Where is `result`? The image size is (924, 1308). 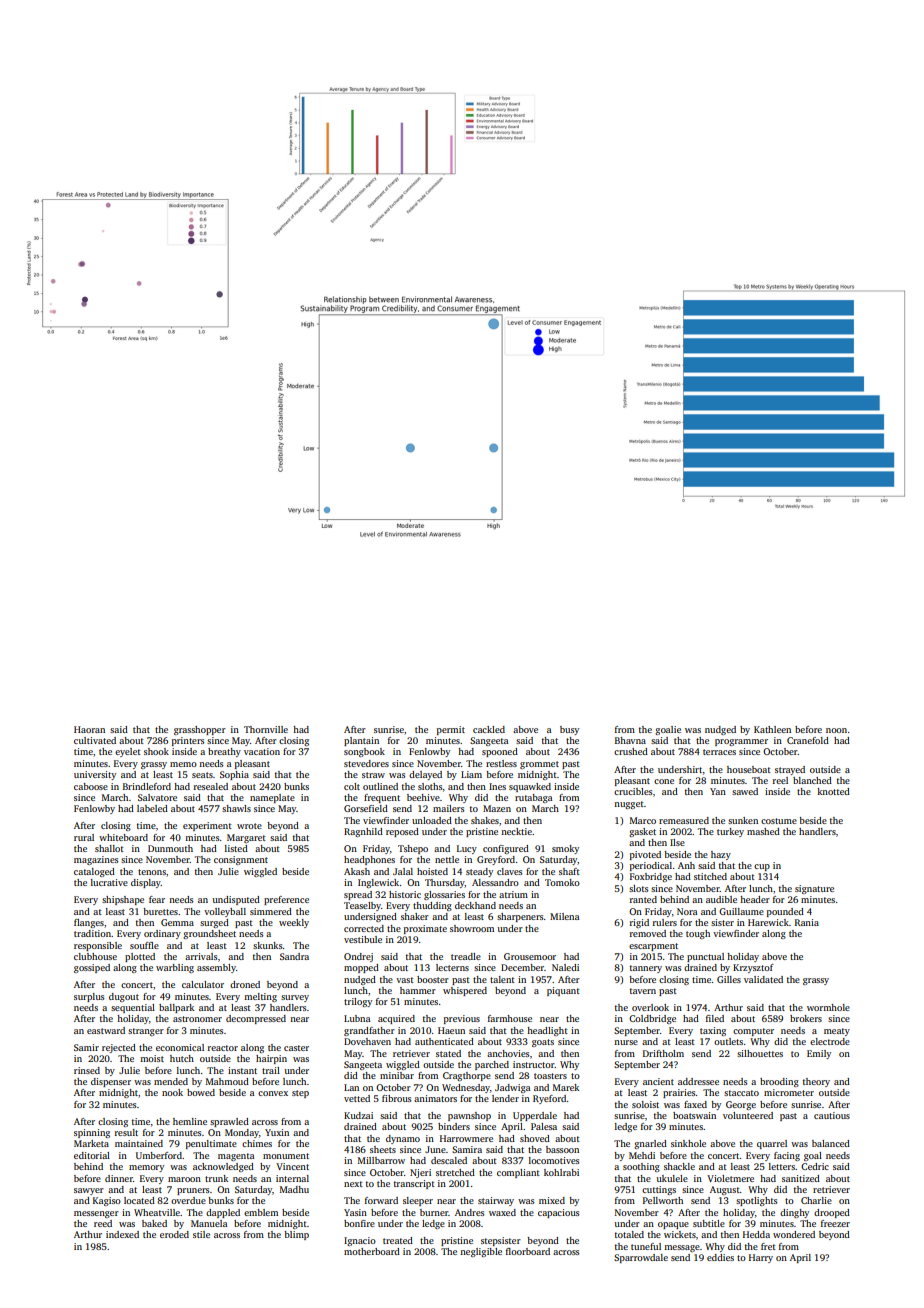 result is located at coordinates (126, 1132).
